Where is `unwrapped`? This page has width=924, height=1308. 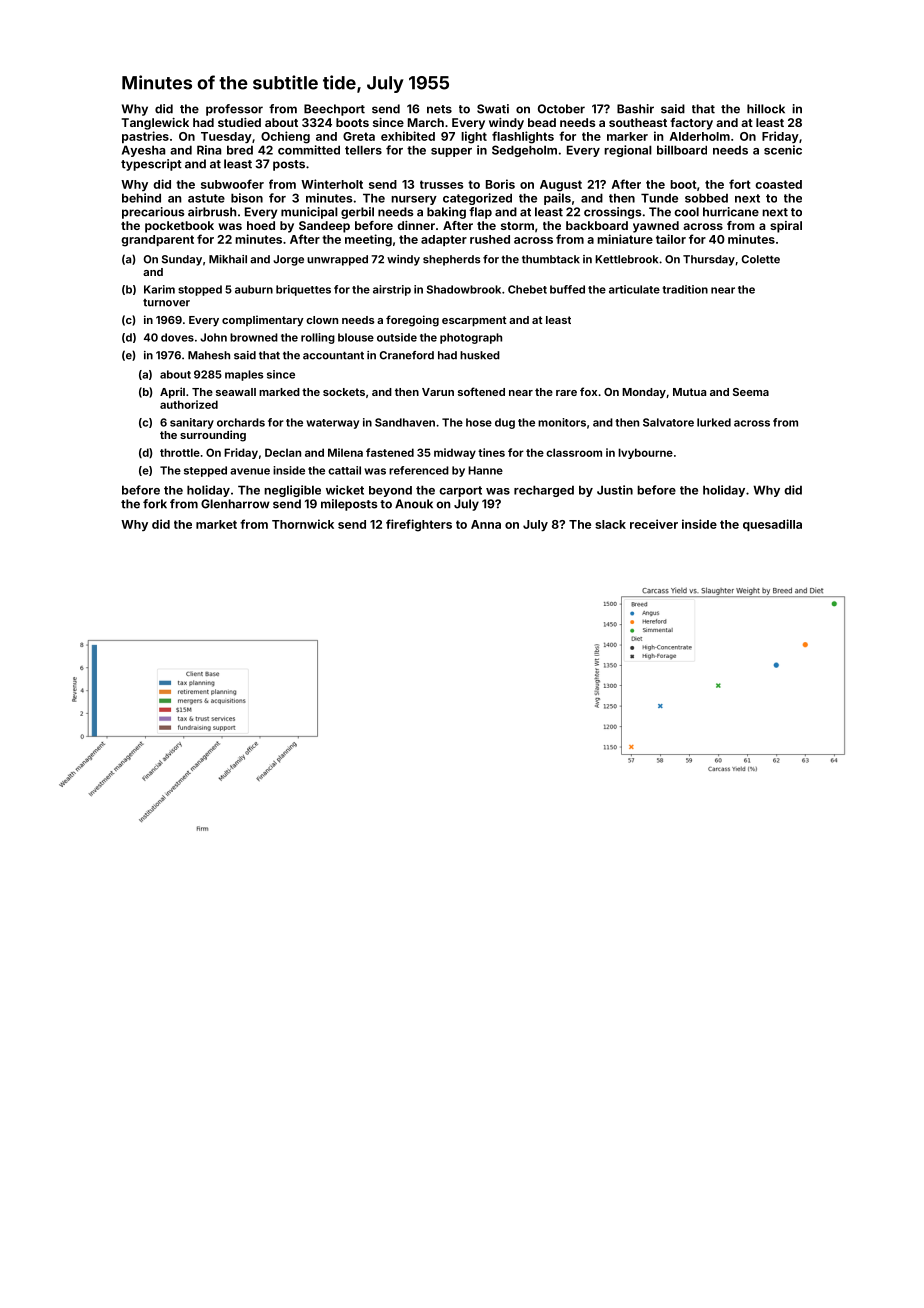
unwrapped is located at coordinates (337, 260).
